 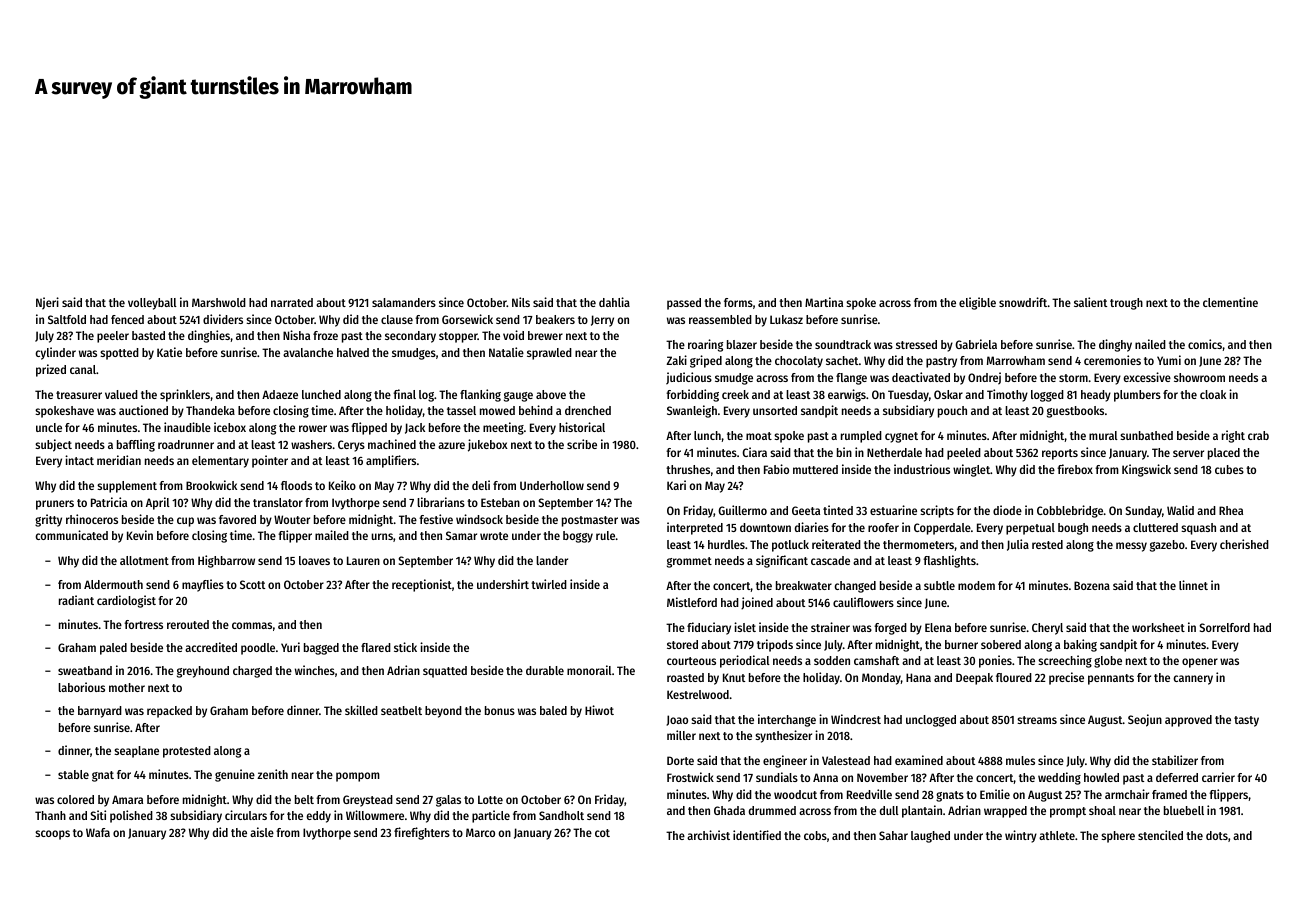 What do you see at coordinates (1213, 394) in the screenshot?
I see `cloak` at bounding box center [1213, 394].
